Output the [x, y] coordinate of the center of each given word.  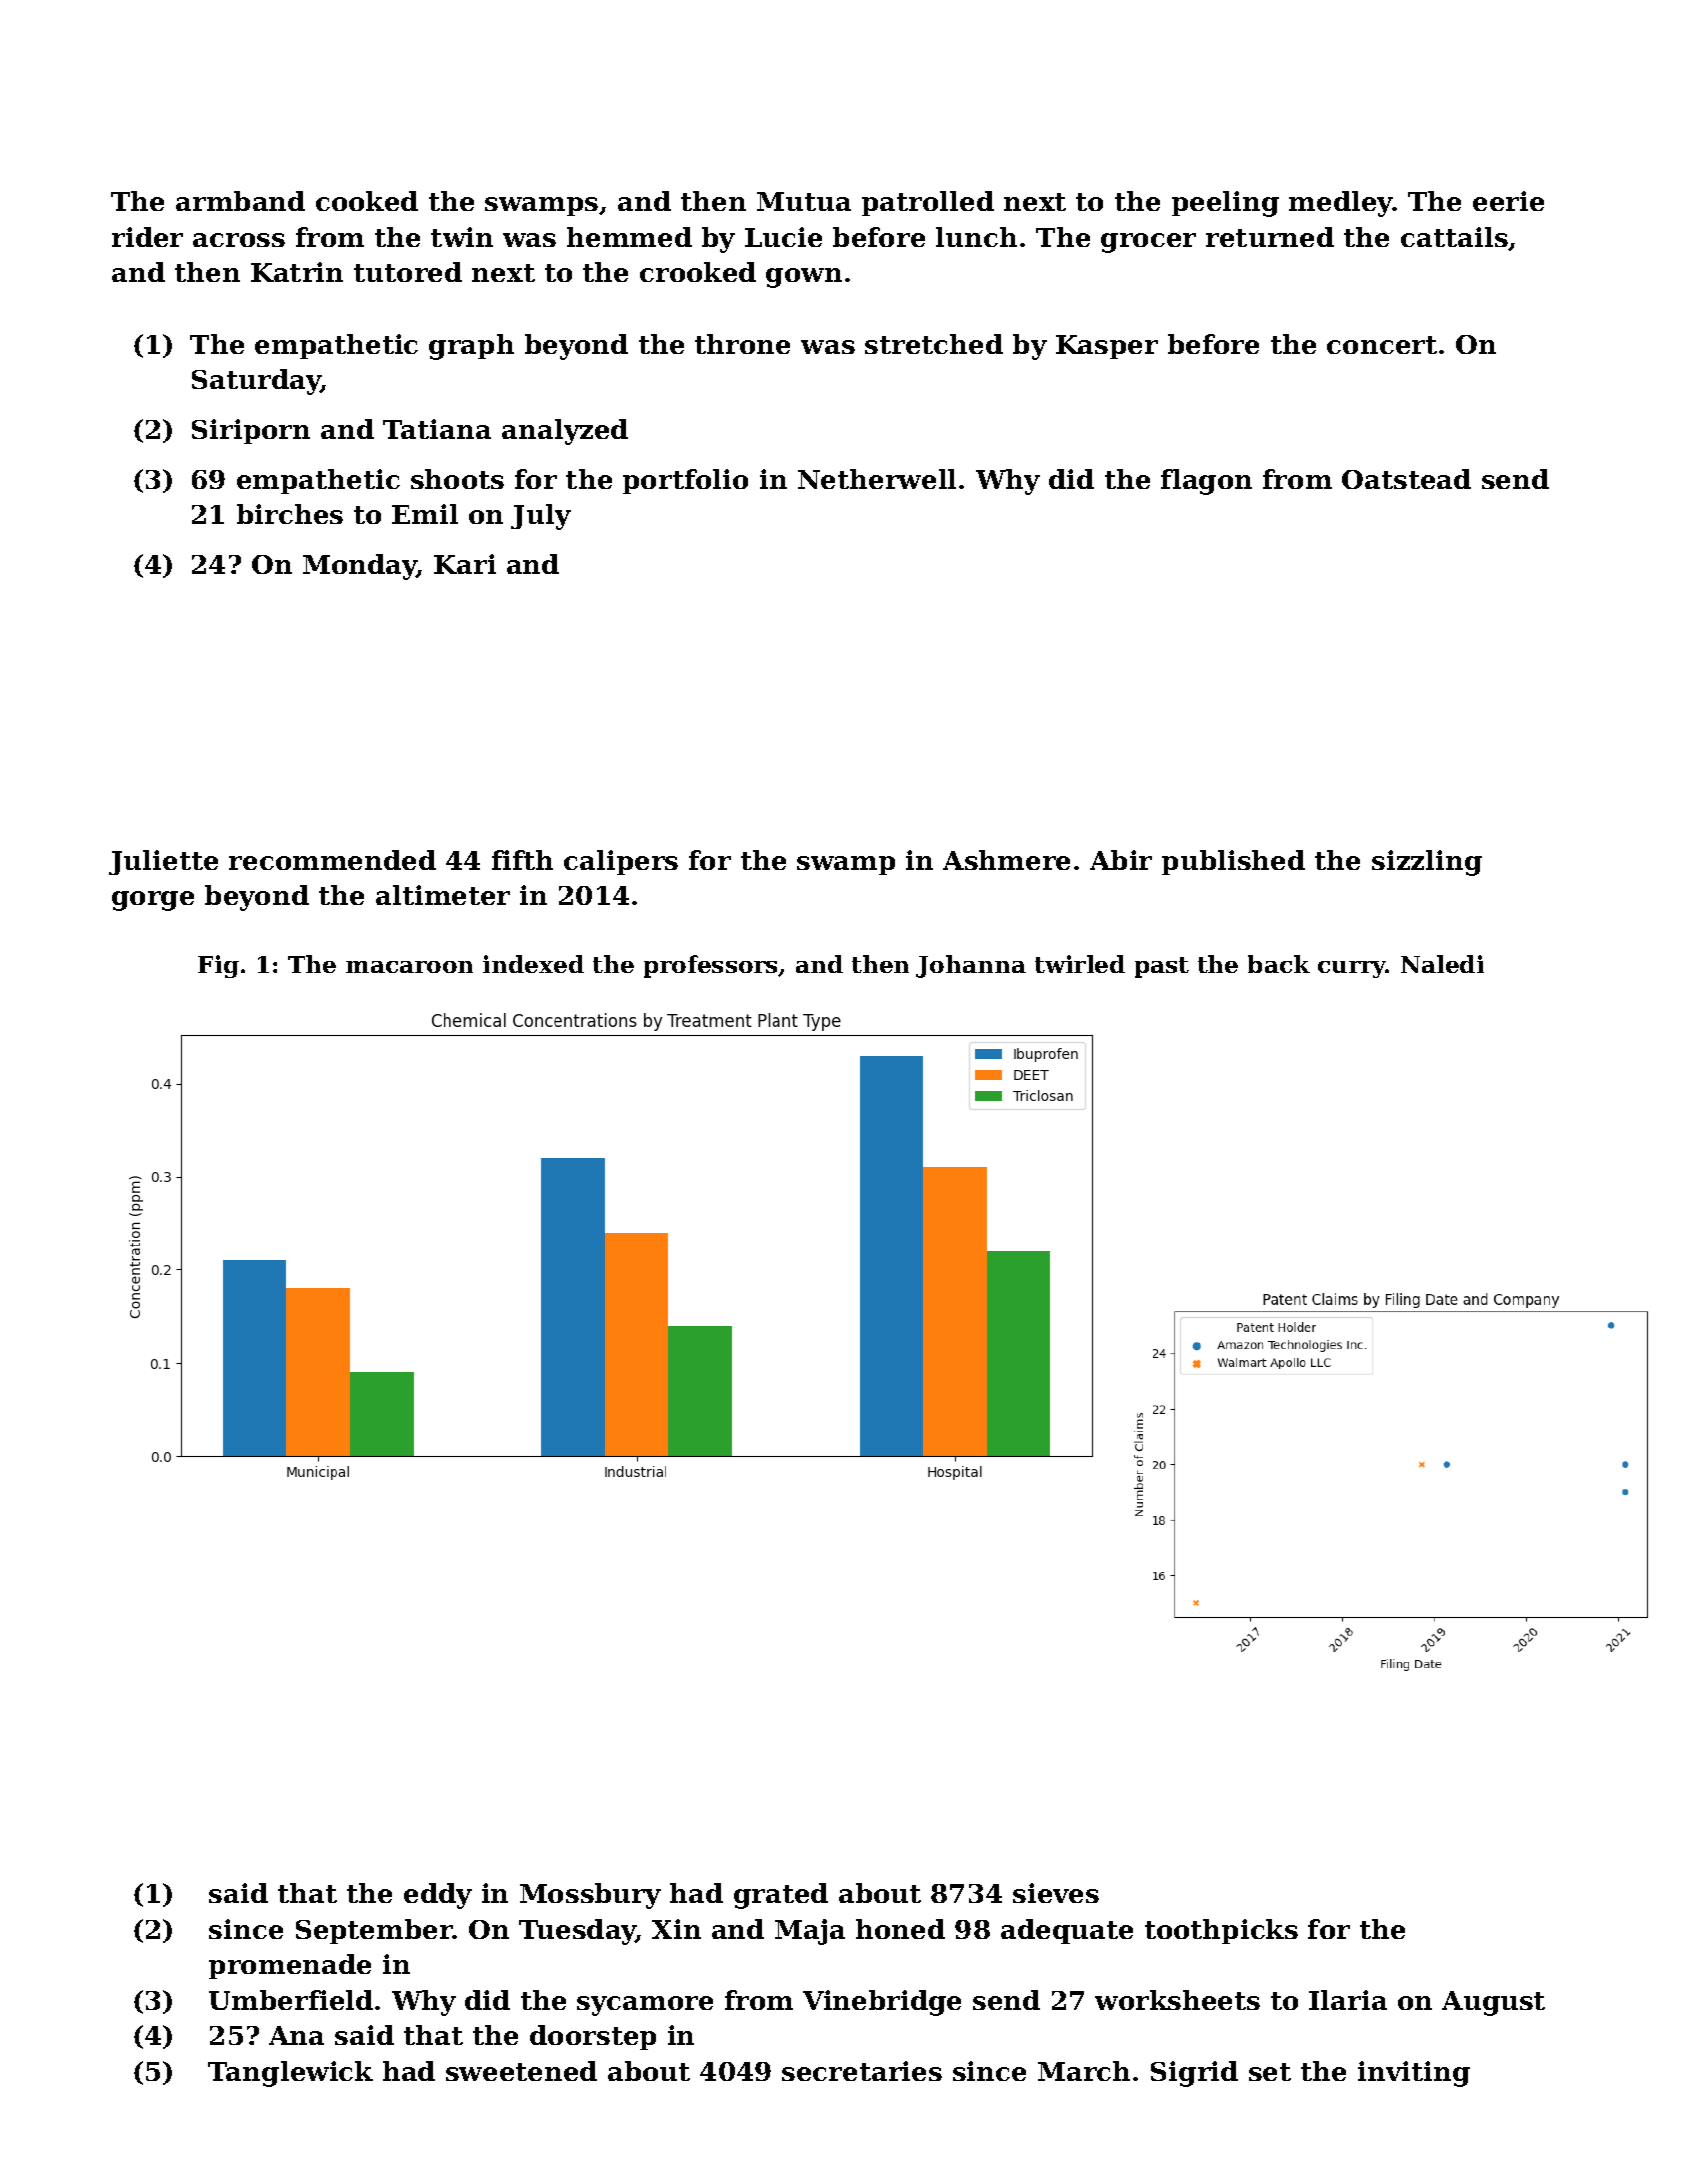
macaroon [409, 967]
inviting [1414, 2074]
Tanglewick [290, 2074]
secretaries [862, 2071]
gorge [153, 901]
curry [1352, 969]
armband [240, 201]
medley [1341, 204]
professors [711, 966]
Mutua [804, 201]
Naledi [1442, 964]
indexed [533, 964]
